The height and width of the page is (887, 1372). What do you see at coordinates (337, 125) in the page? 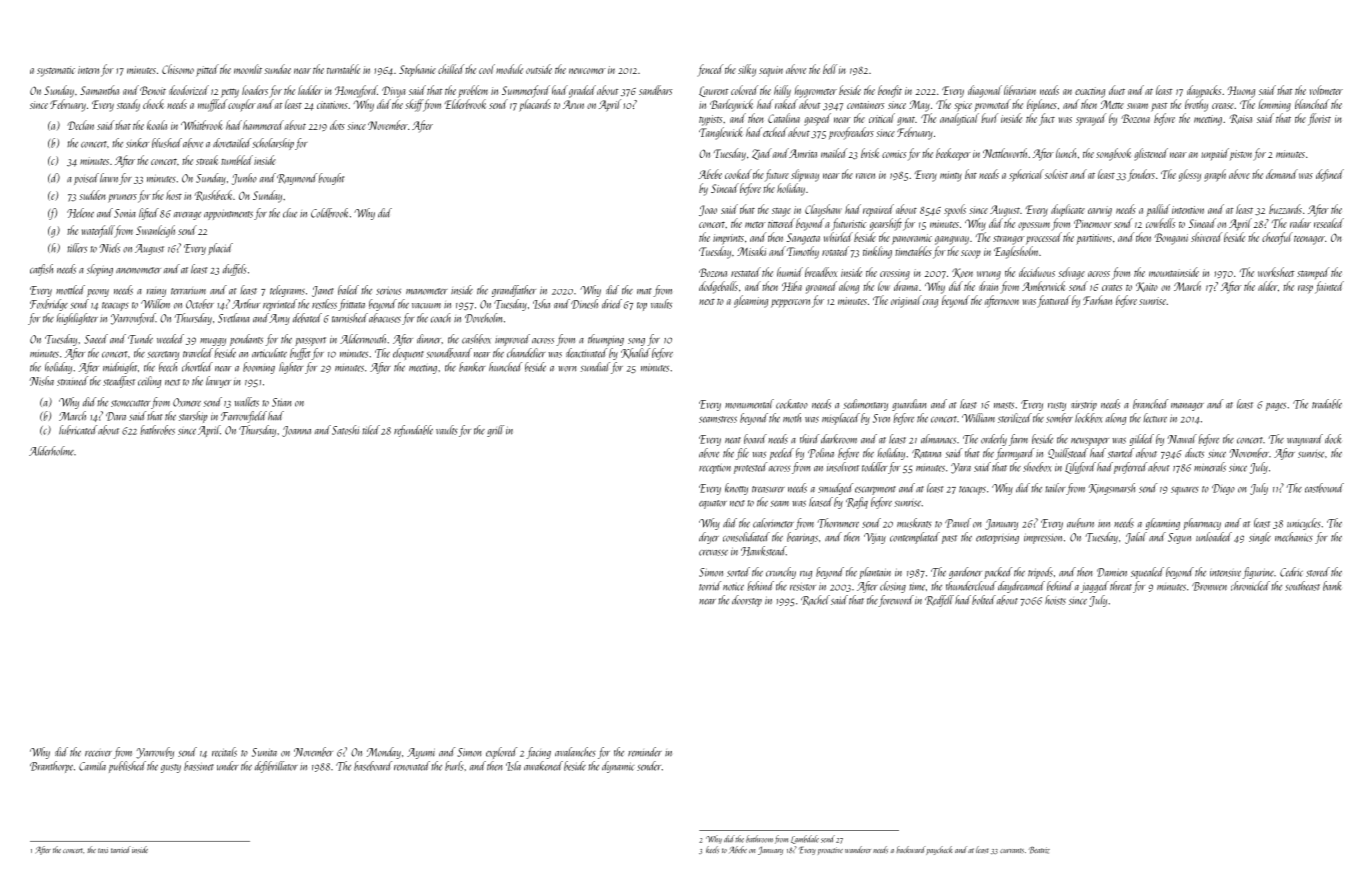
I see `dots` at bounding box center [337, 125].
